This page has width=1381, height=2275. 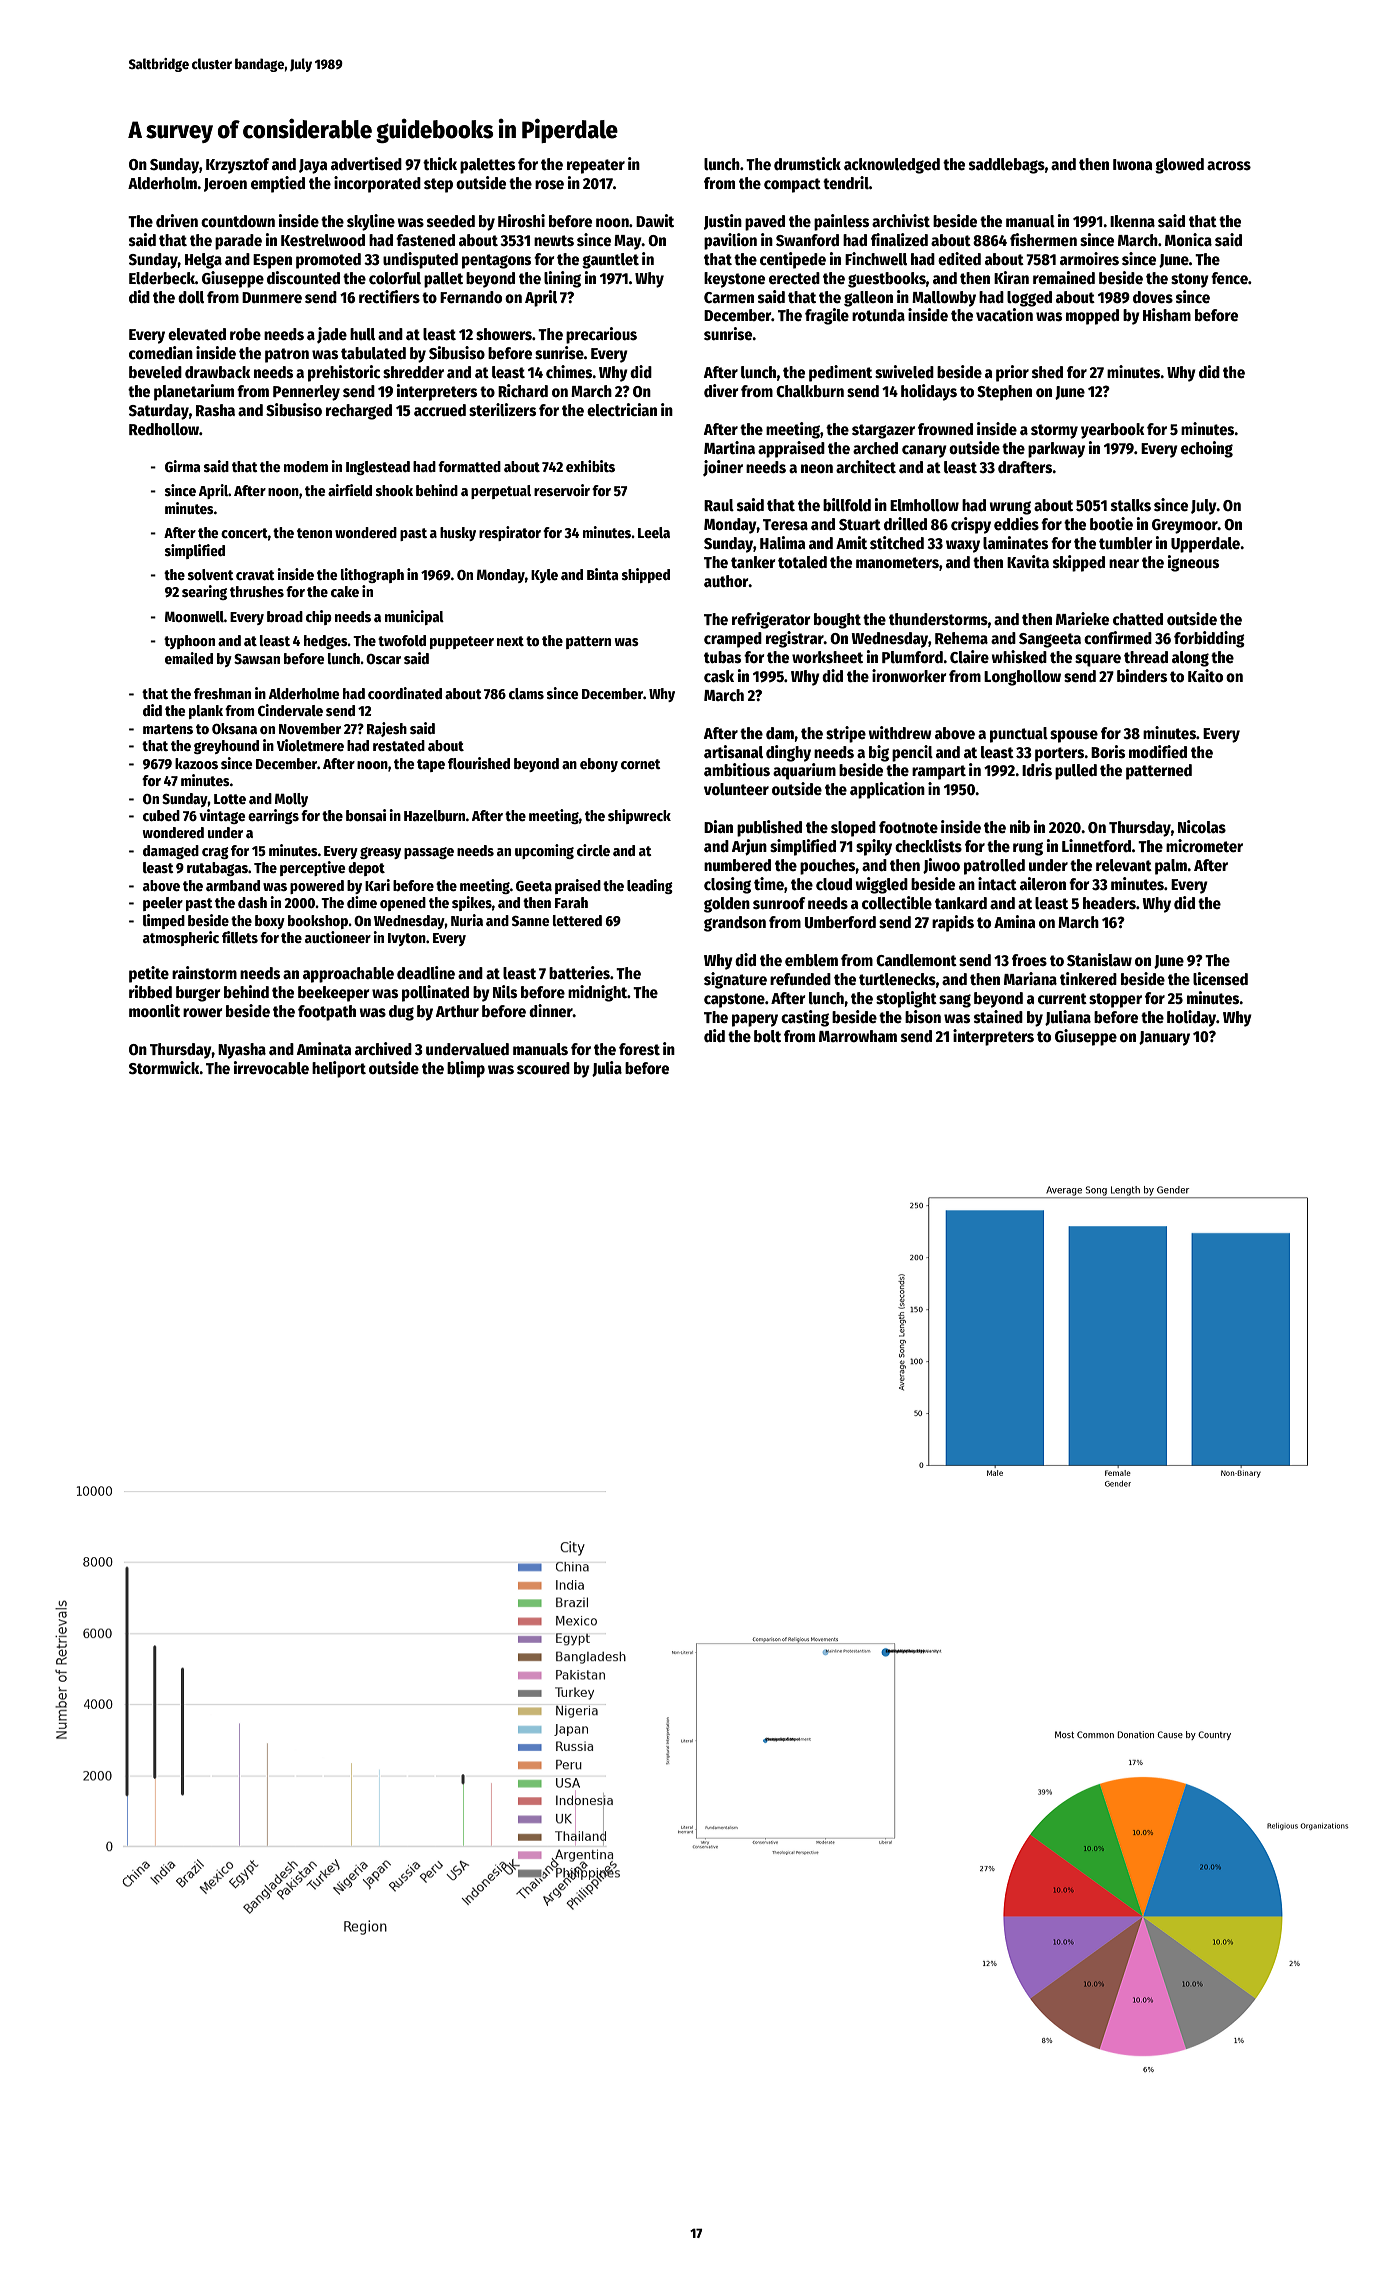 What do you see at coordinates (242, 1051) in the page?
I see `Nyasha` at bounding box center [242, 1051].
